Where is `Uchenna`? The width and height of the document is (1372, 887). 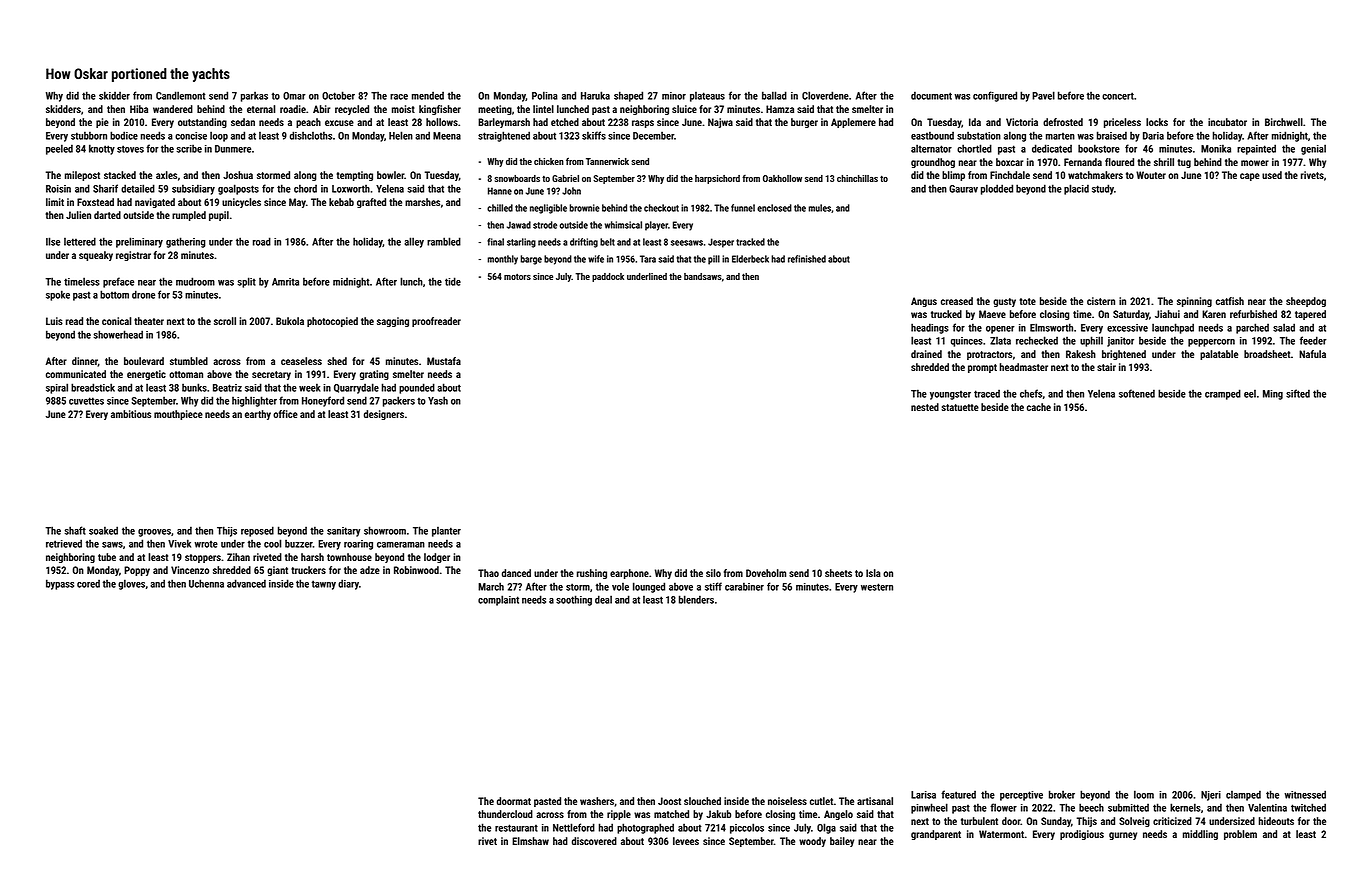
Uchenna is located at coordinates (206, 583).
